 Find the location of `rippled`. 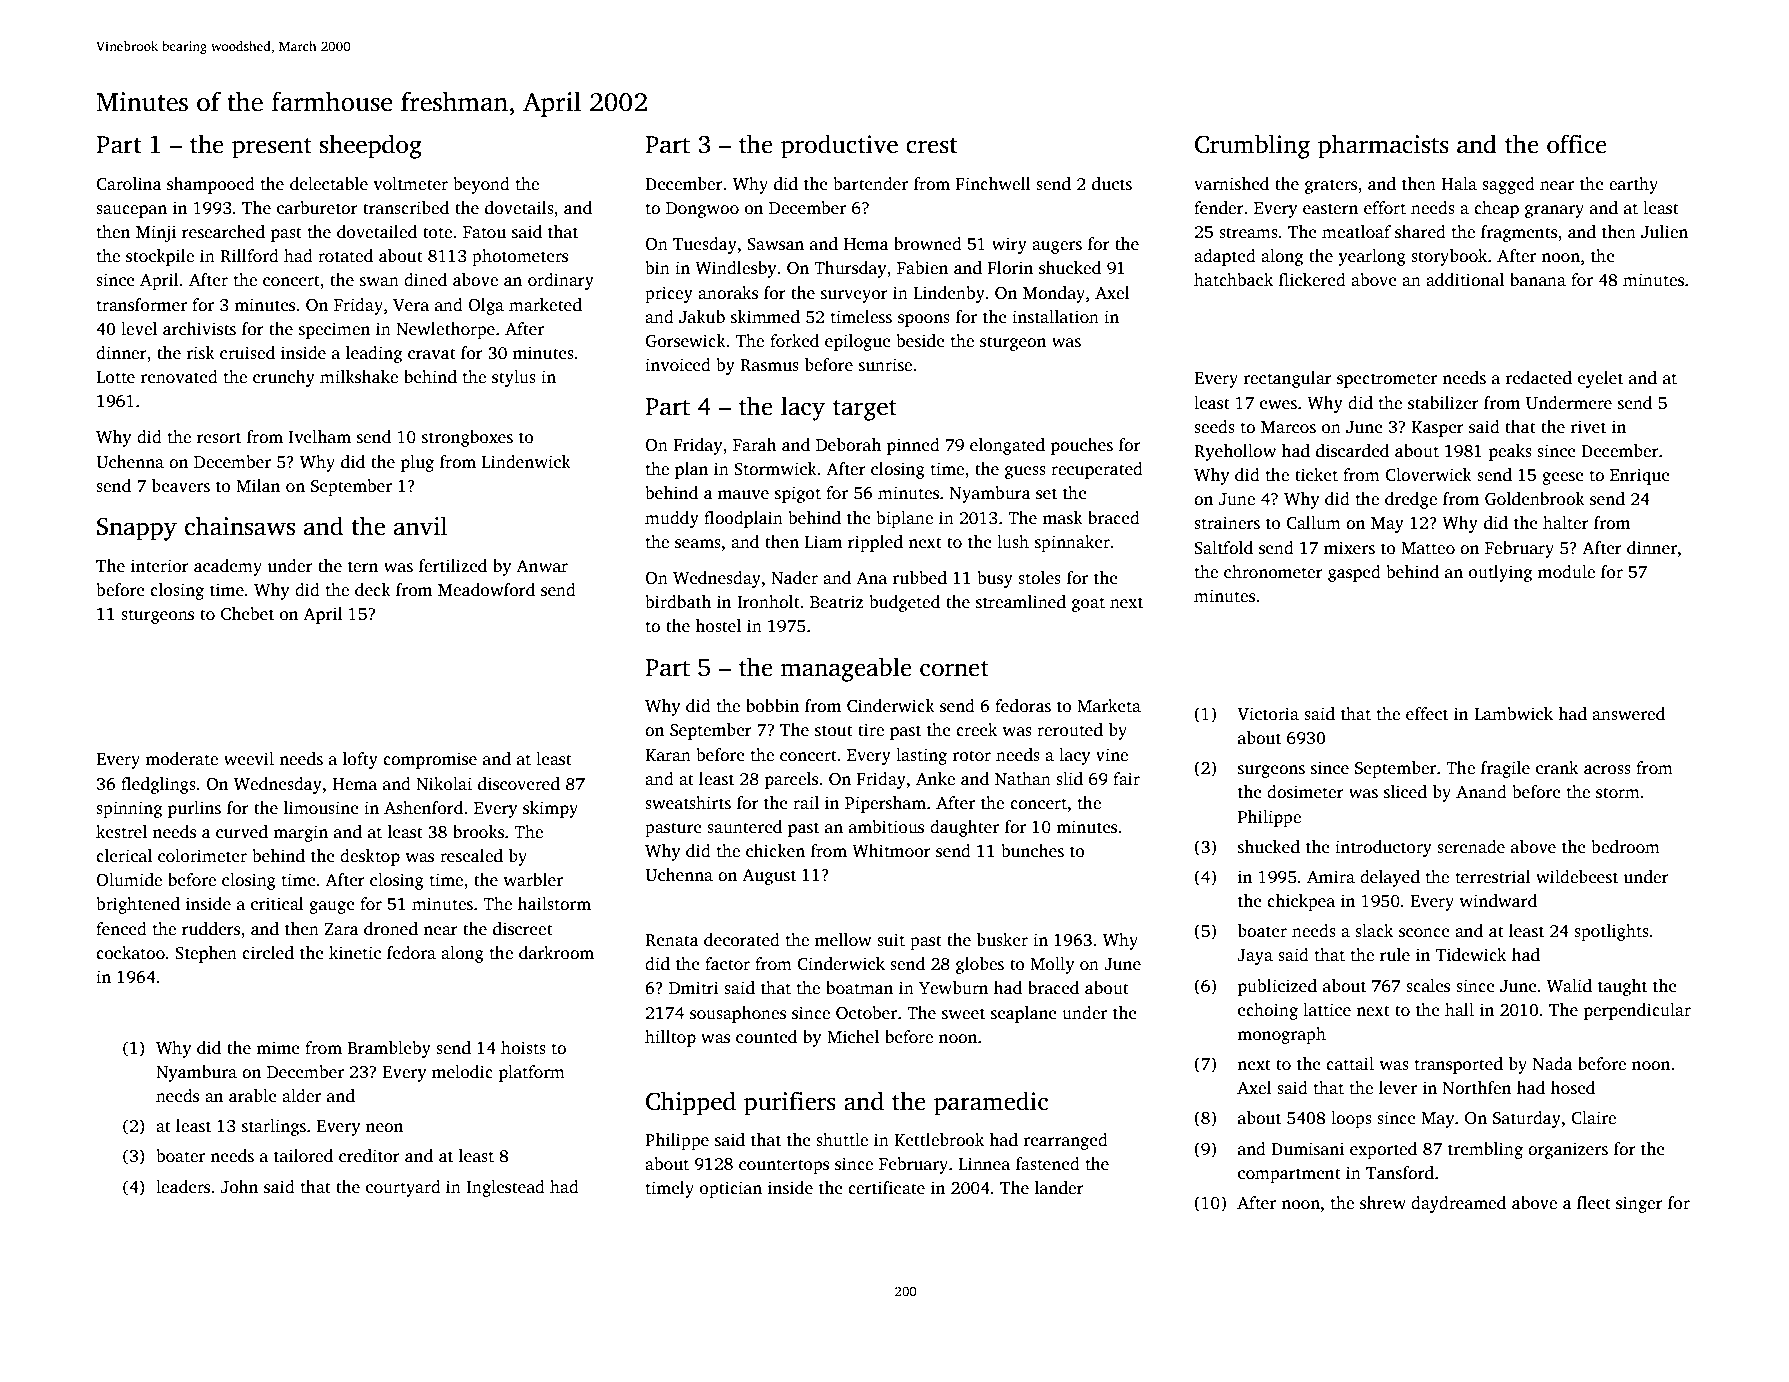

rippled is located at coordinates (875, 543).
